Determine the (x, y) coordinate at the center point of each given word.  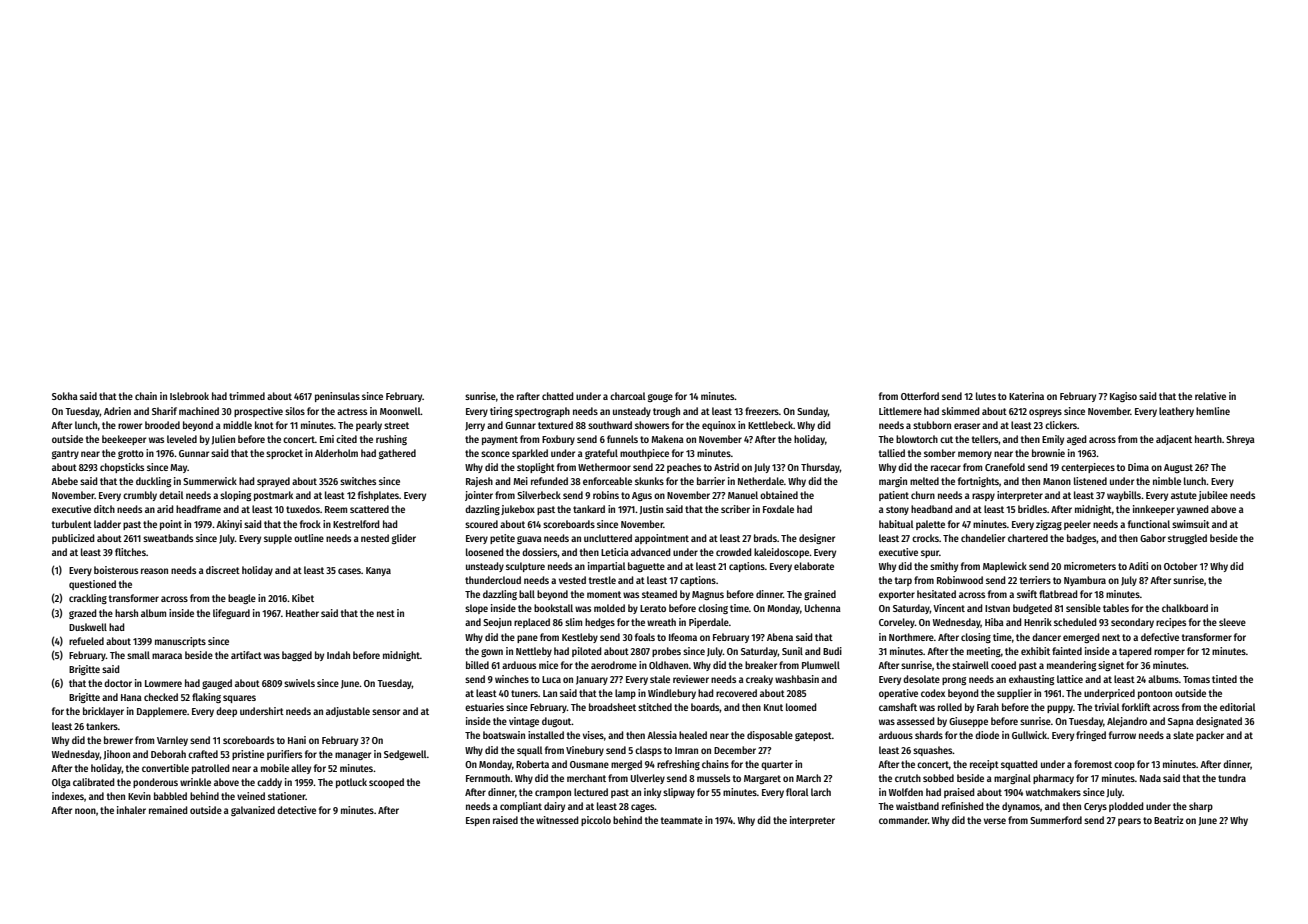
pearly (369, 426)
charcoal (627, 396)
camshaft (898, 707)
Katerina (1026, 396)
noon (85, 811)
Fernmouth (488, 778)
